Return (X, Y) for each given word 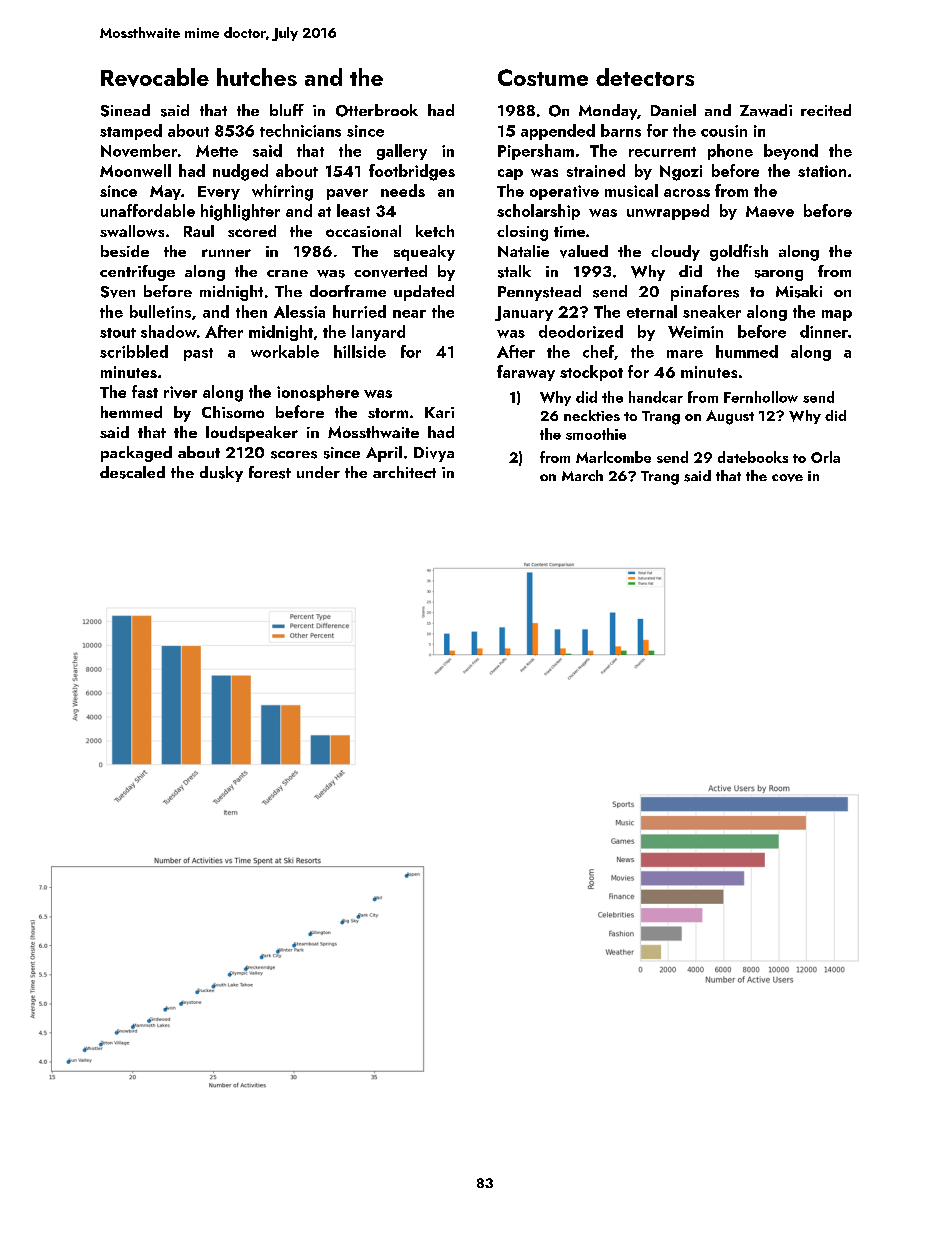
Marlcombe (613, 457)
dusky (221, 474)
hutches (257, 77)
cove (787, 478)
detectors (645, 77)
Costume (543, 77)
